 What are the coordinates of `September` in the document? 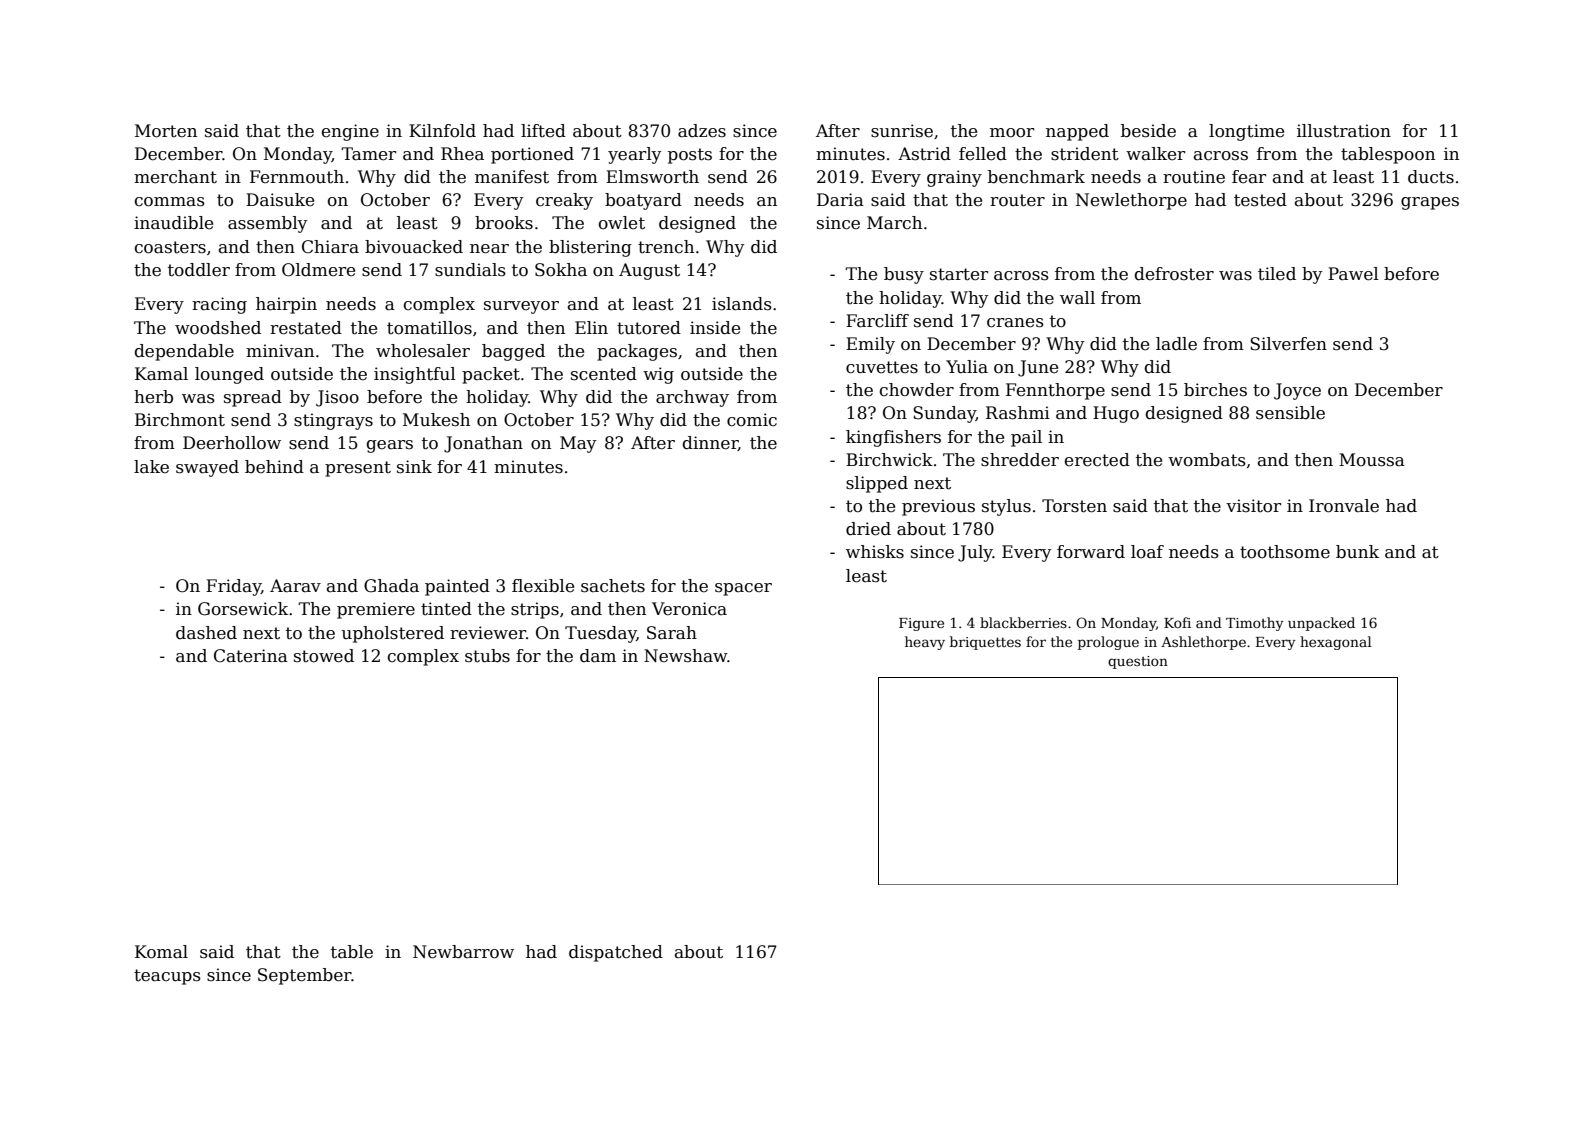 It's located at (305, 976).
